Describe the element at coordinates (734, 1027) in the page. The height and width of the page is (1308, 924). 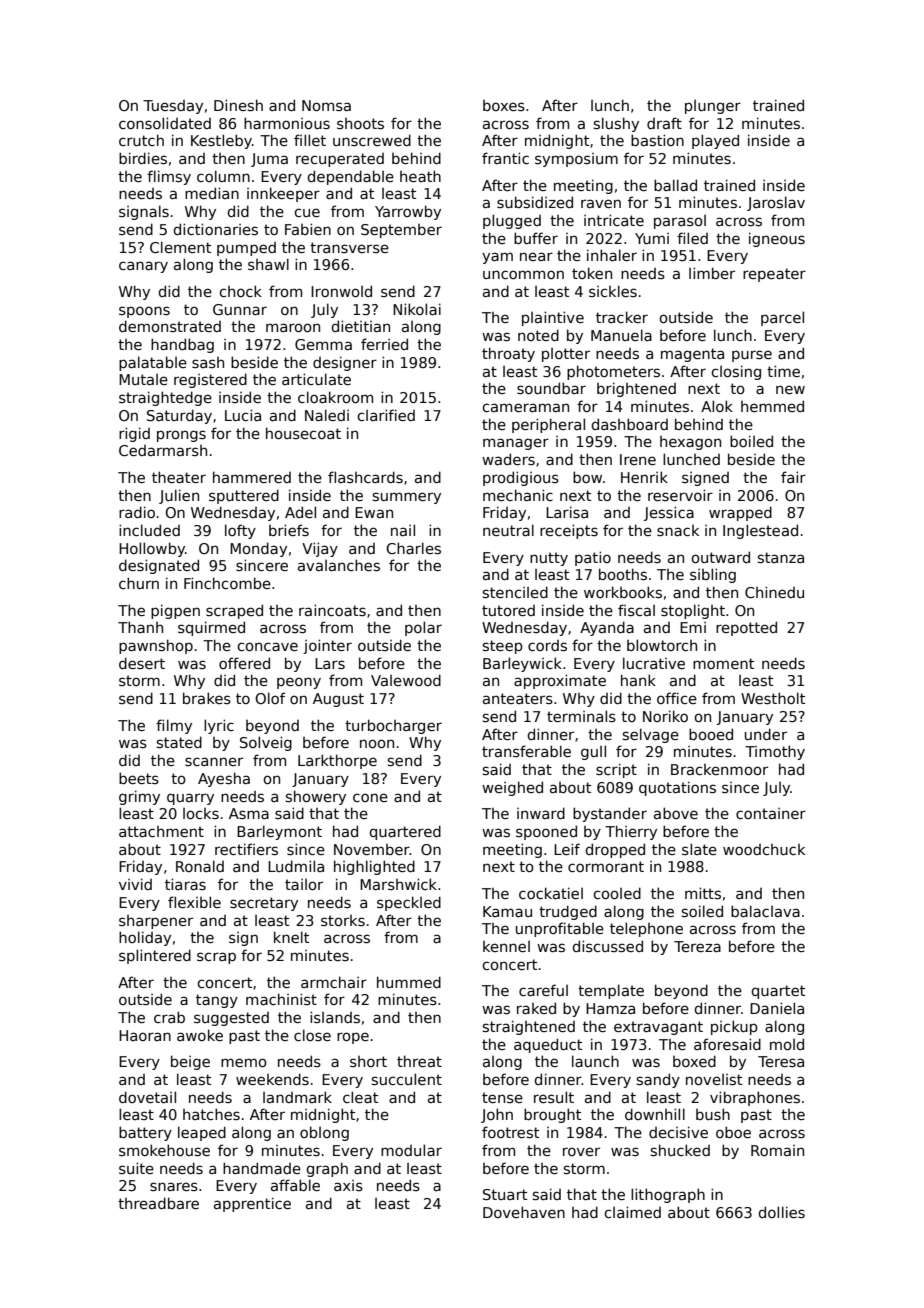
I see `pickup` at that location.
